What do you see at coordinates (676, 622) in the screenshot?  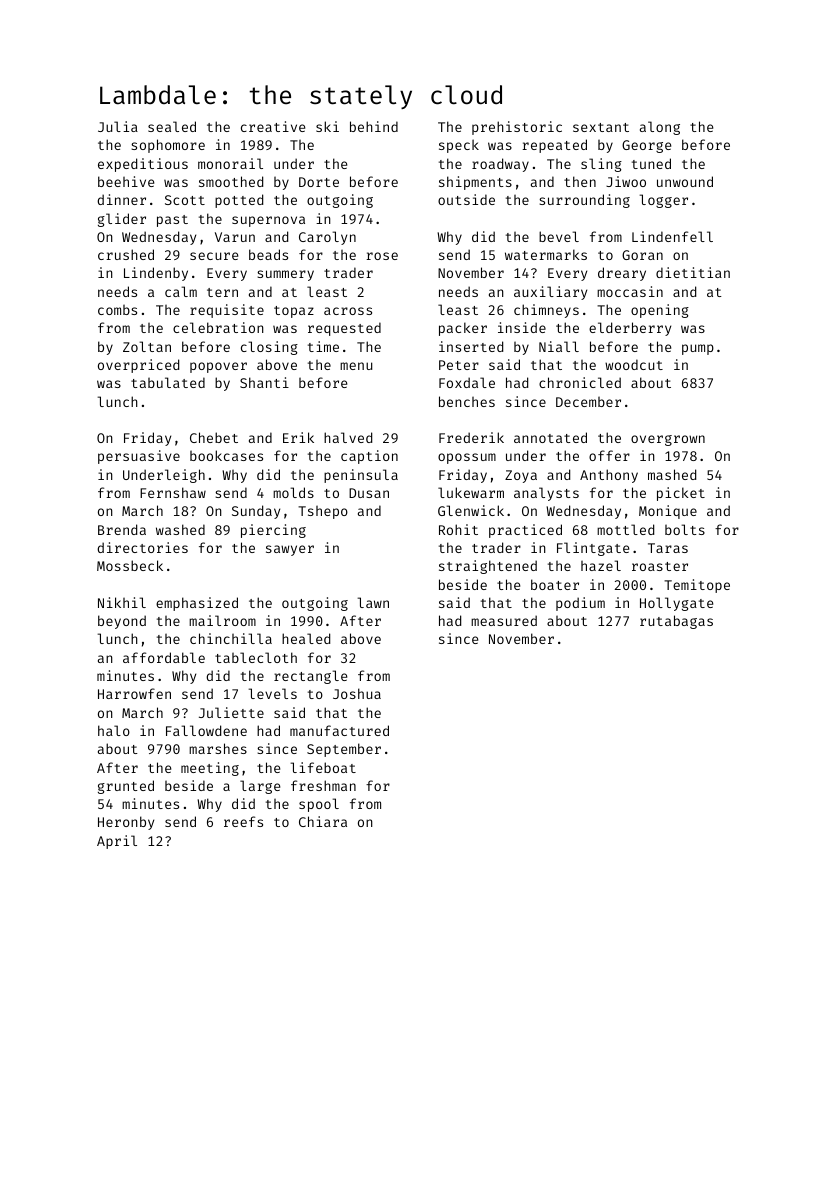 I see `rutabagas` at bounding box center [676, 622].
